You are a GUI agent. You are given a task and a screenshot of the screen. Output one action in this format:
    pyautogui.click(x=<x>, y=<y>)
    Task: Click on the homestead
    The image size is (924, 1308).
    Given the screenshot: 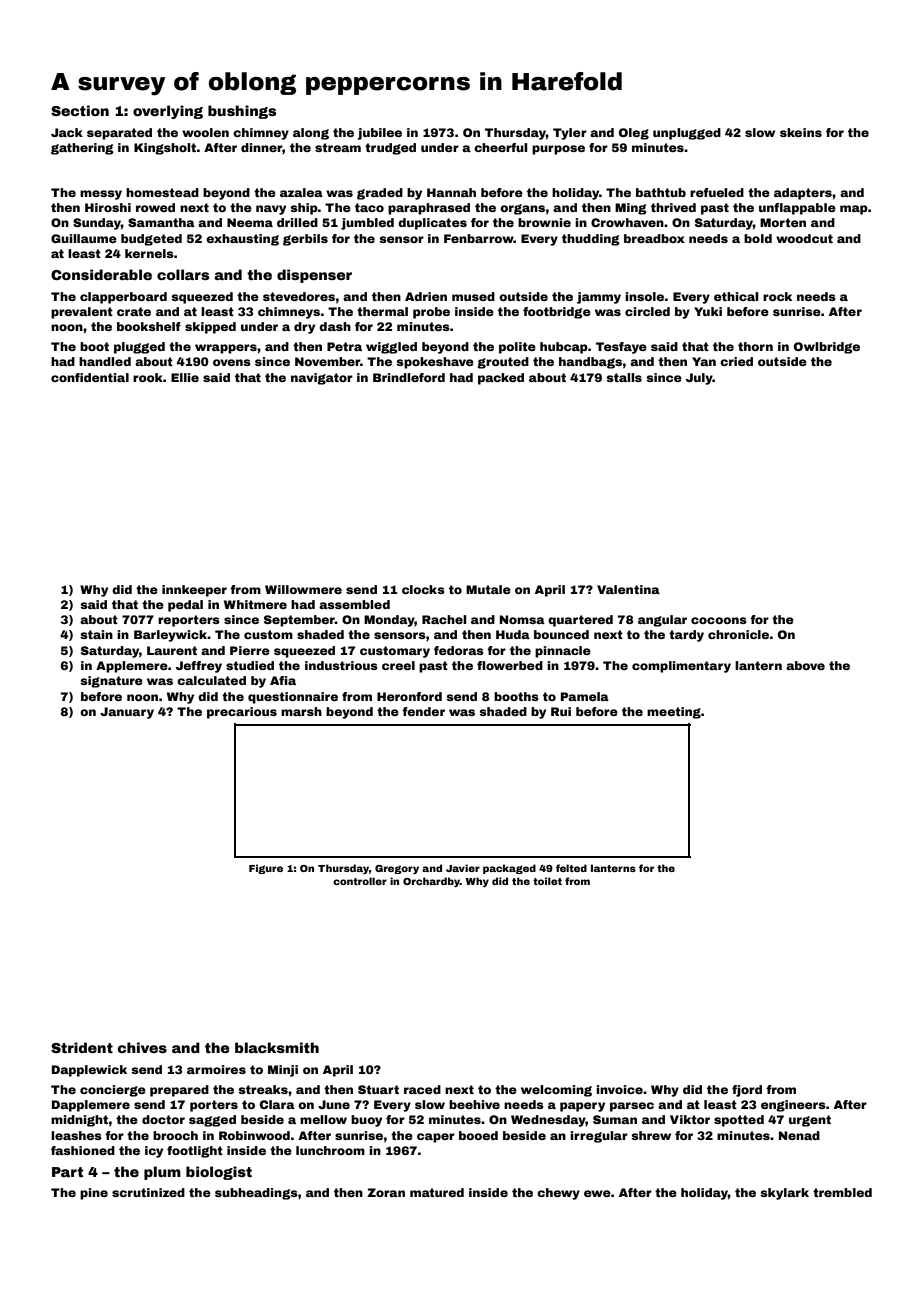 What is the action you would take?
    pyautogui.click(x=162, y=192)
